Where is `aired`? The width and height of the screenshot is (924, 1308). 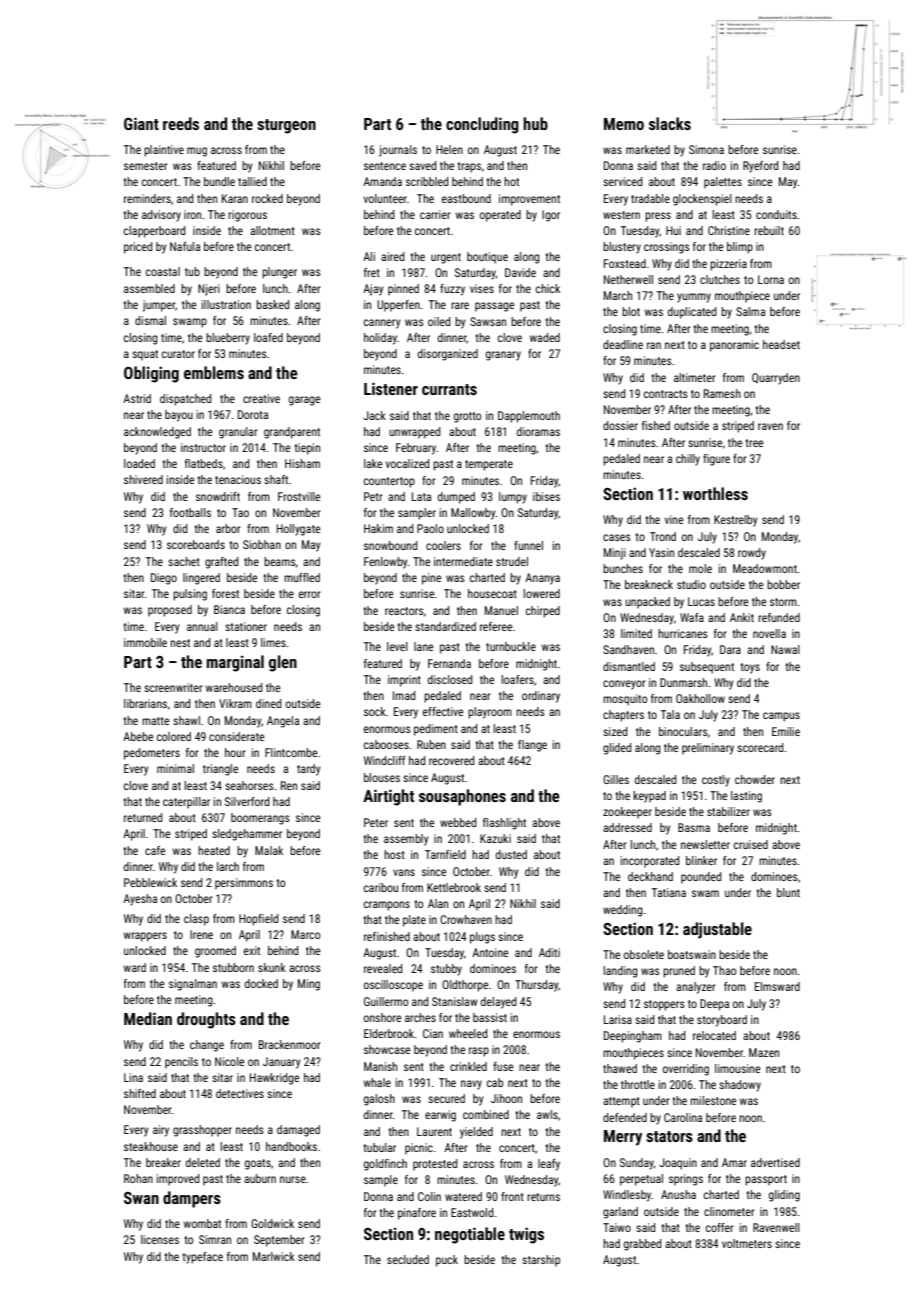 aired is located at coordinates (392, 256).
